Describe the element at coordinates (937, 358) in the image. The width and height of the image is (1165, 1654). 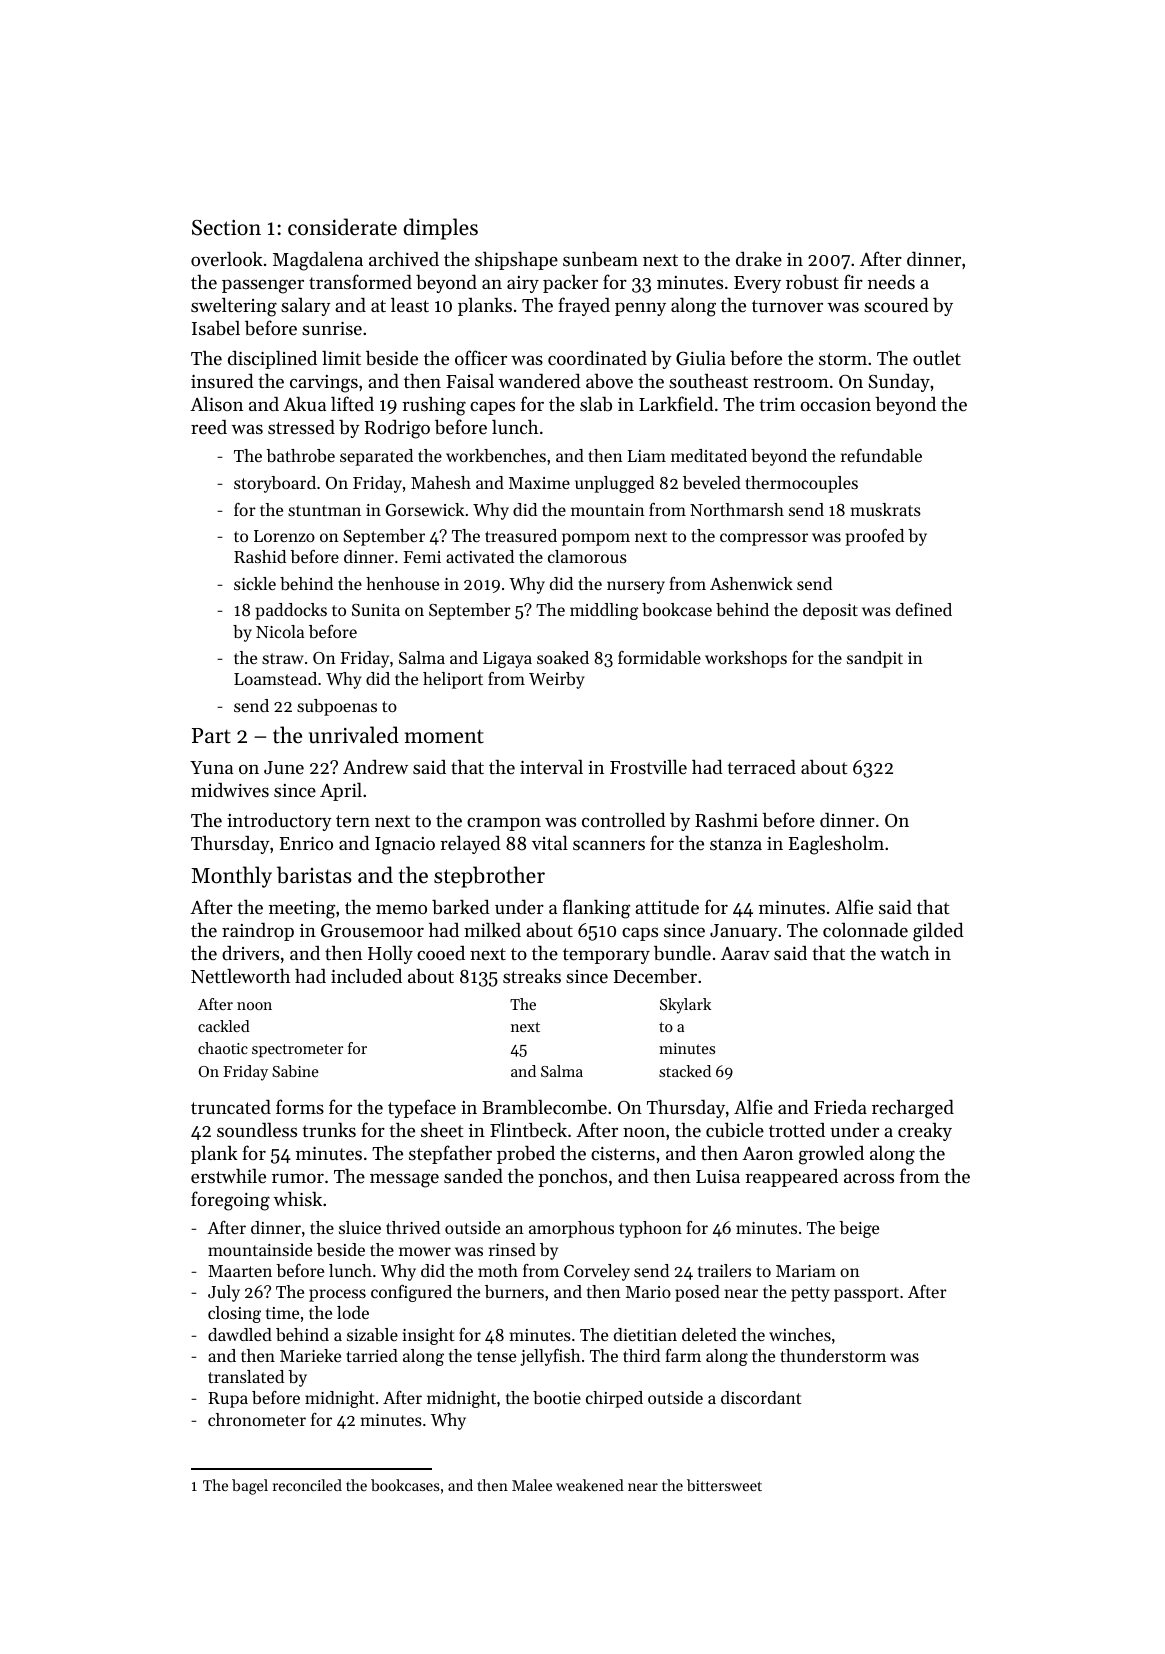
I see `outlet` at that location.
